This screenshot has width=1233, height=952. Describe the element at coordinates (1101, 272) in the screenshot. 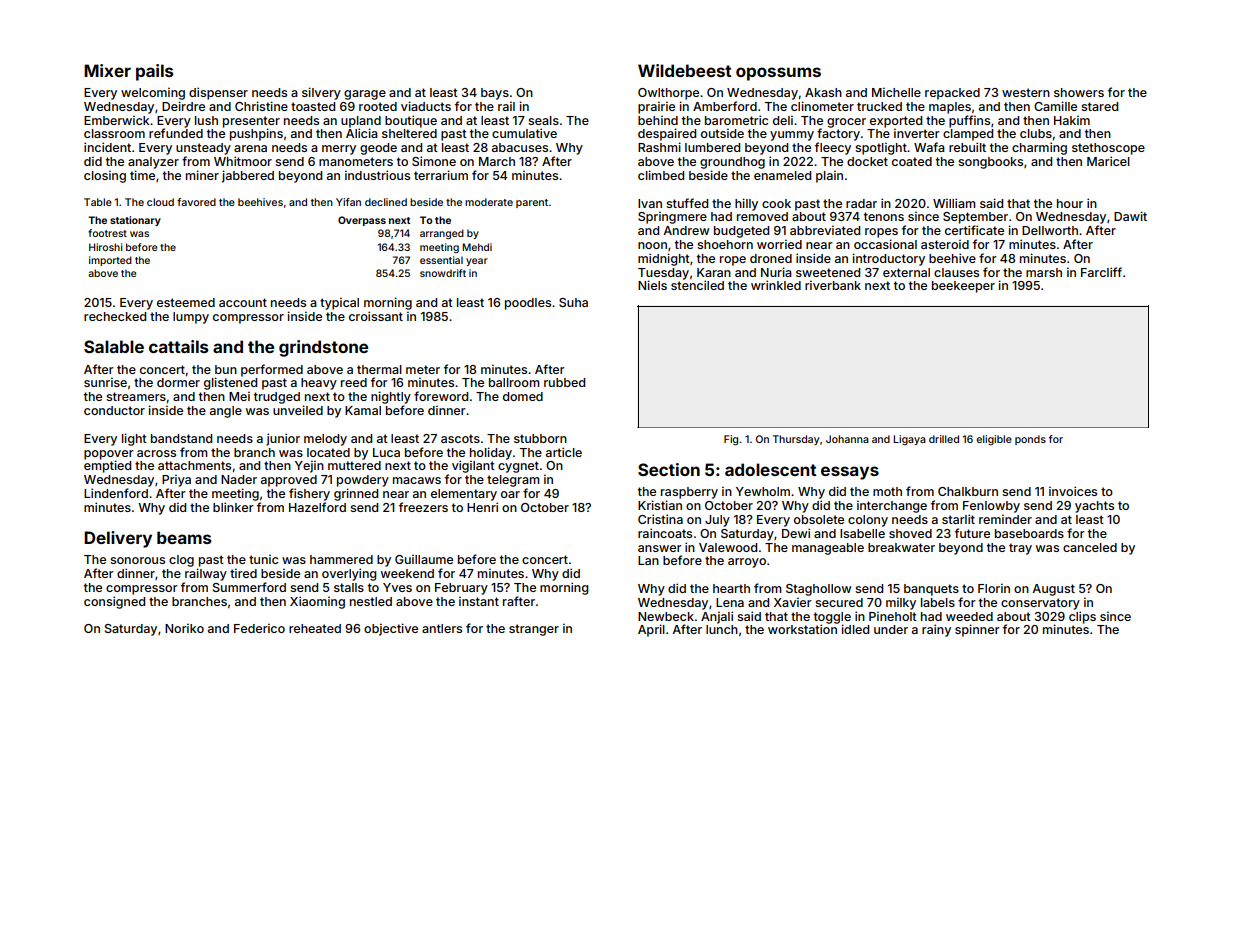

I see `Farcliff` at that location.
